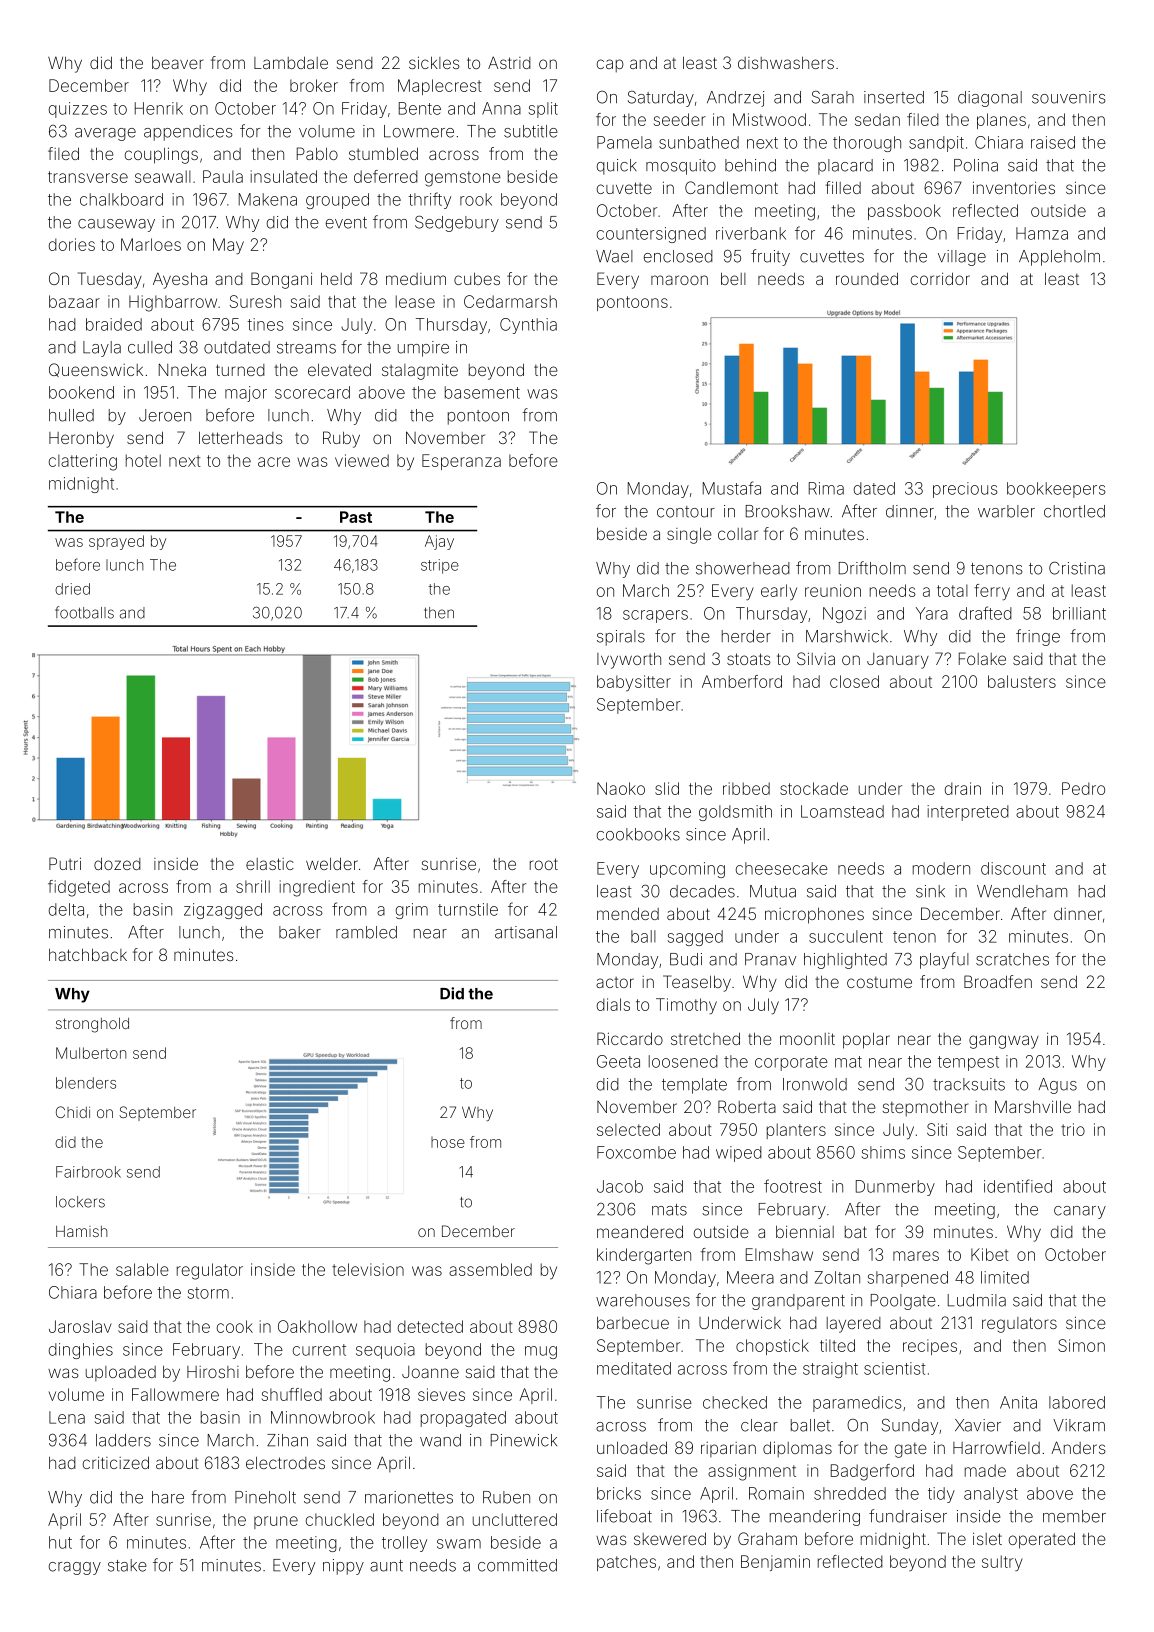 This screenshot has height=1632, width=1154. Describe the element at coordinates (705, 1038) in the screenshot. I see `stretched` at that location.
